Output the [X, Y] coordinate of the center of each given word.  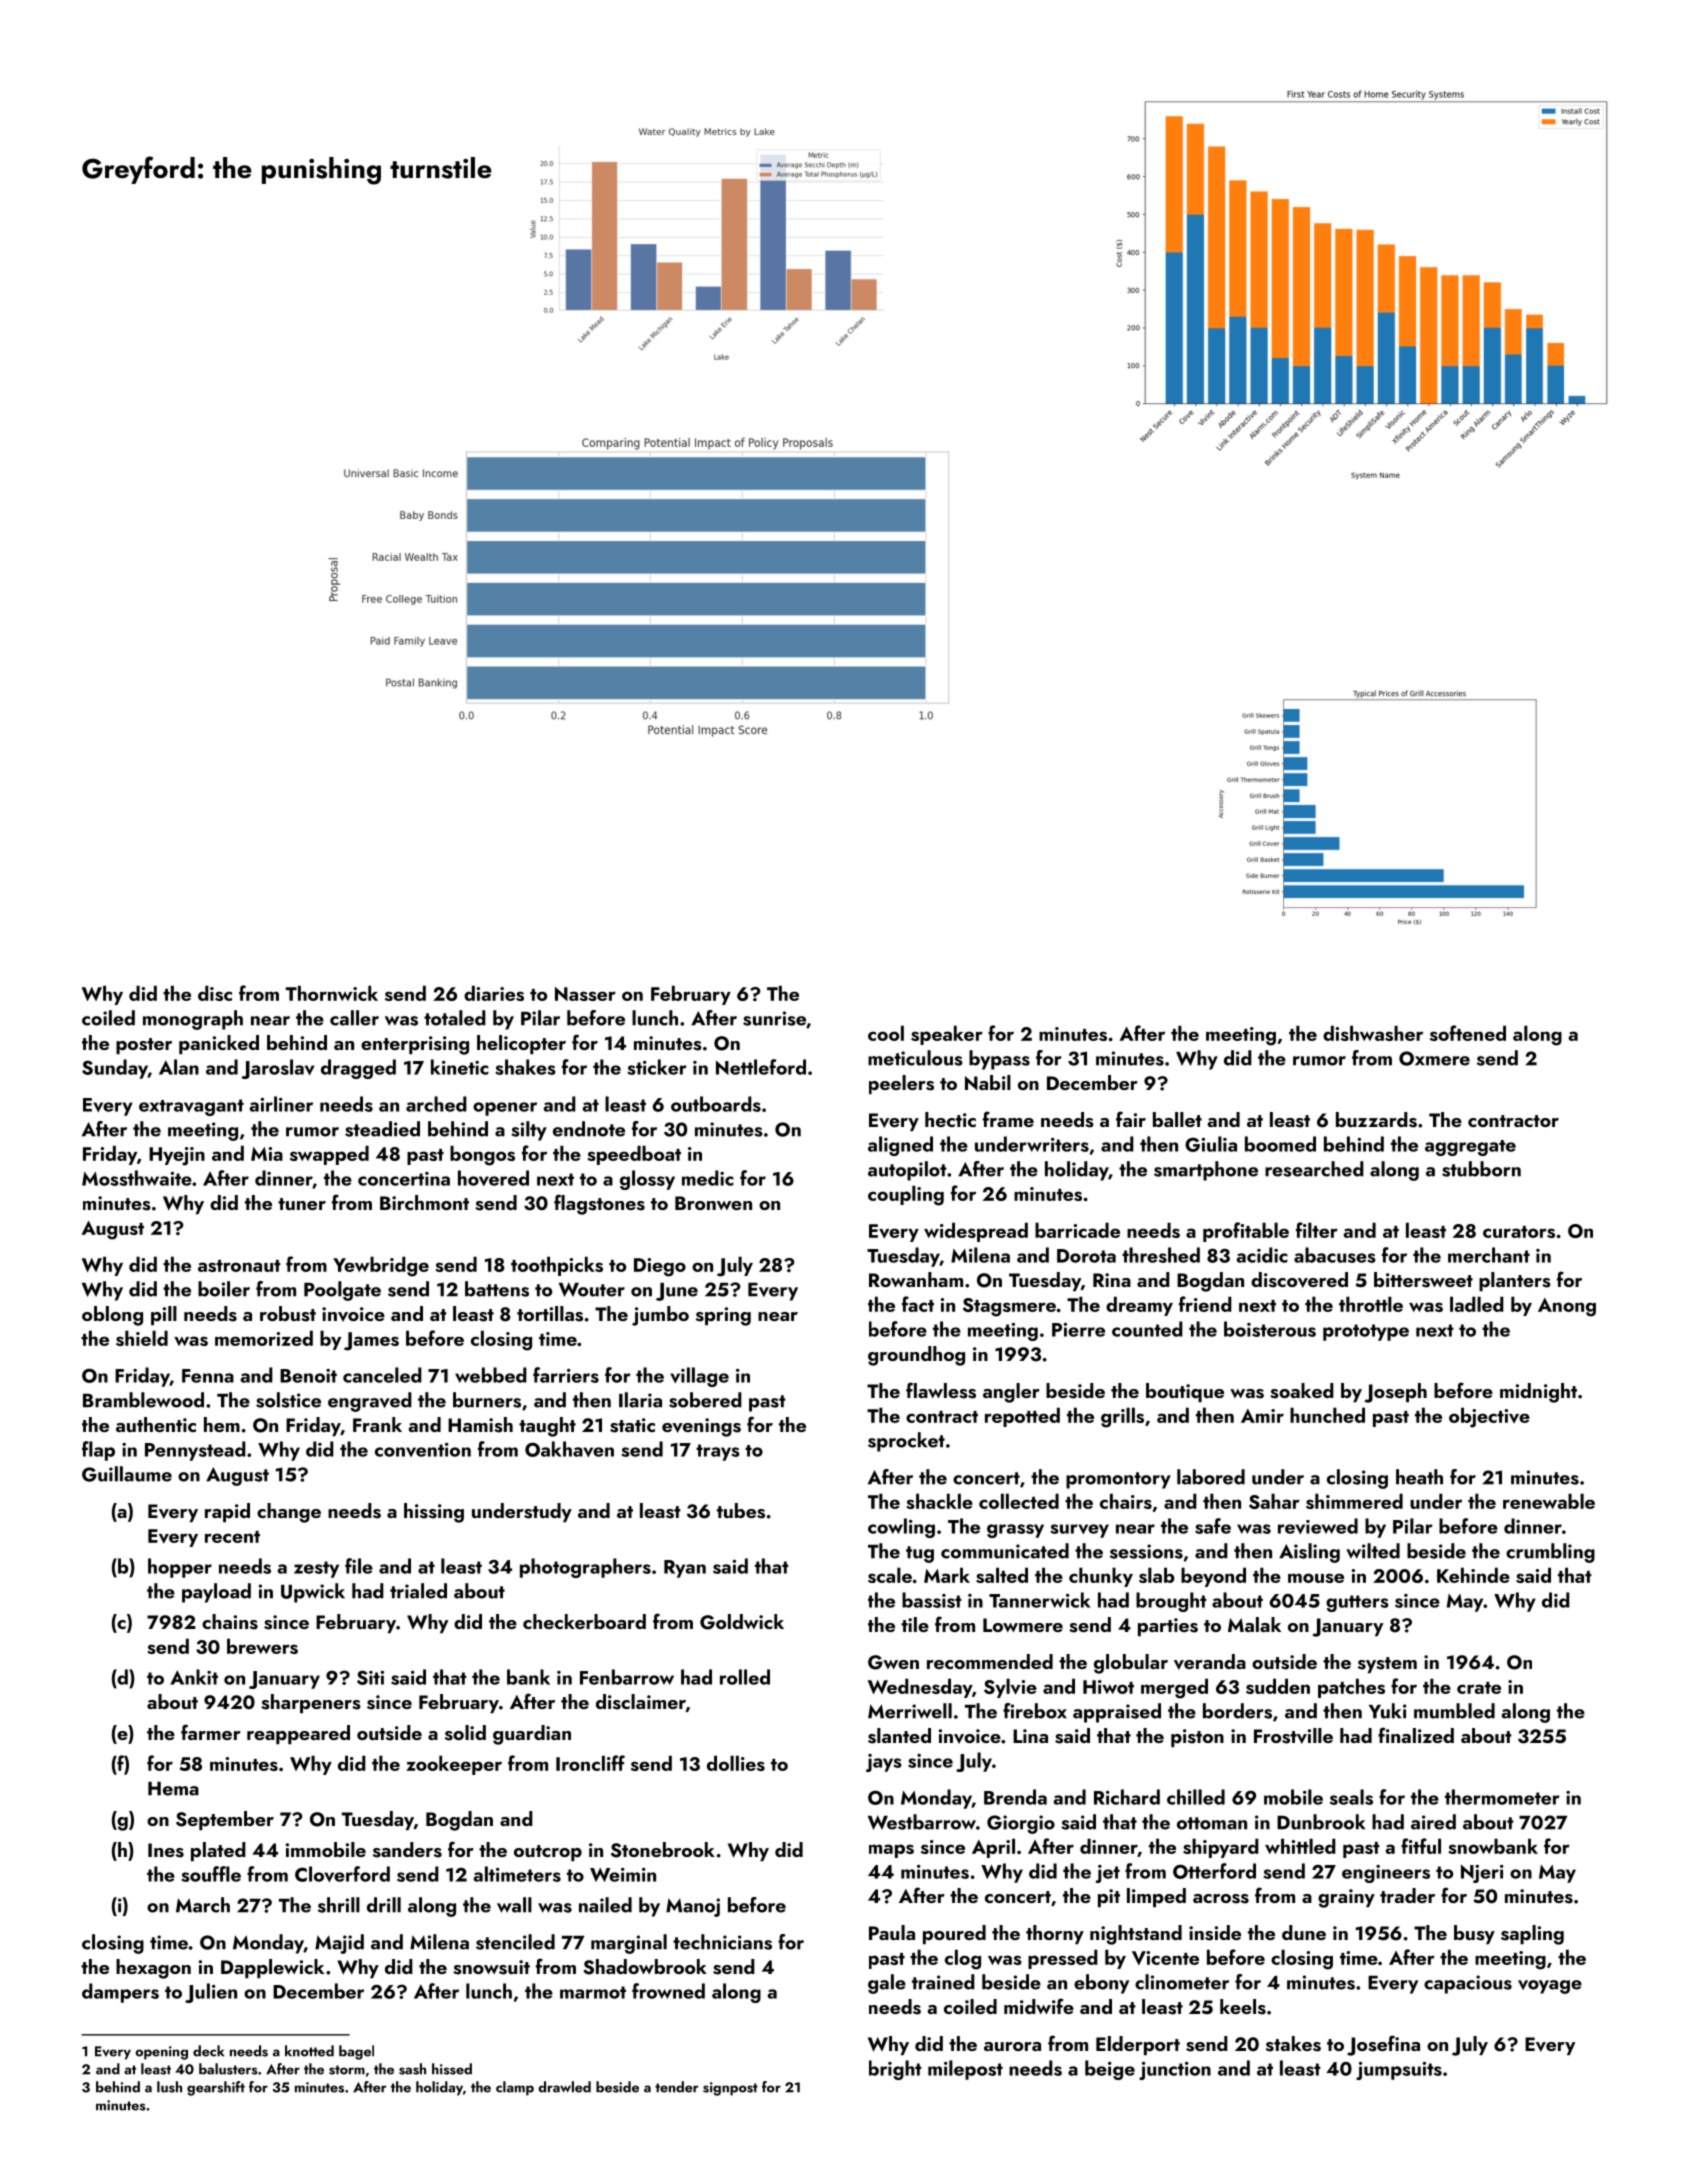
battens [497, 1289]
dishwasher [1373, 1033]
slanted [899, 1736]
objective [1489, 1417]
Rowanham [916, 1279]
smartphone [1206, 1171]
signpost [730, 2089]
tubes [741, 1511]
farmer [211, 1732]
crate [1479, 1688]
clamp [515, 2088]
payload [216, 1593]
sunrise [774, 1018]
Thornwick [332, 993]
